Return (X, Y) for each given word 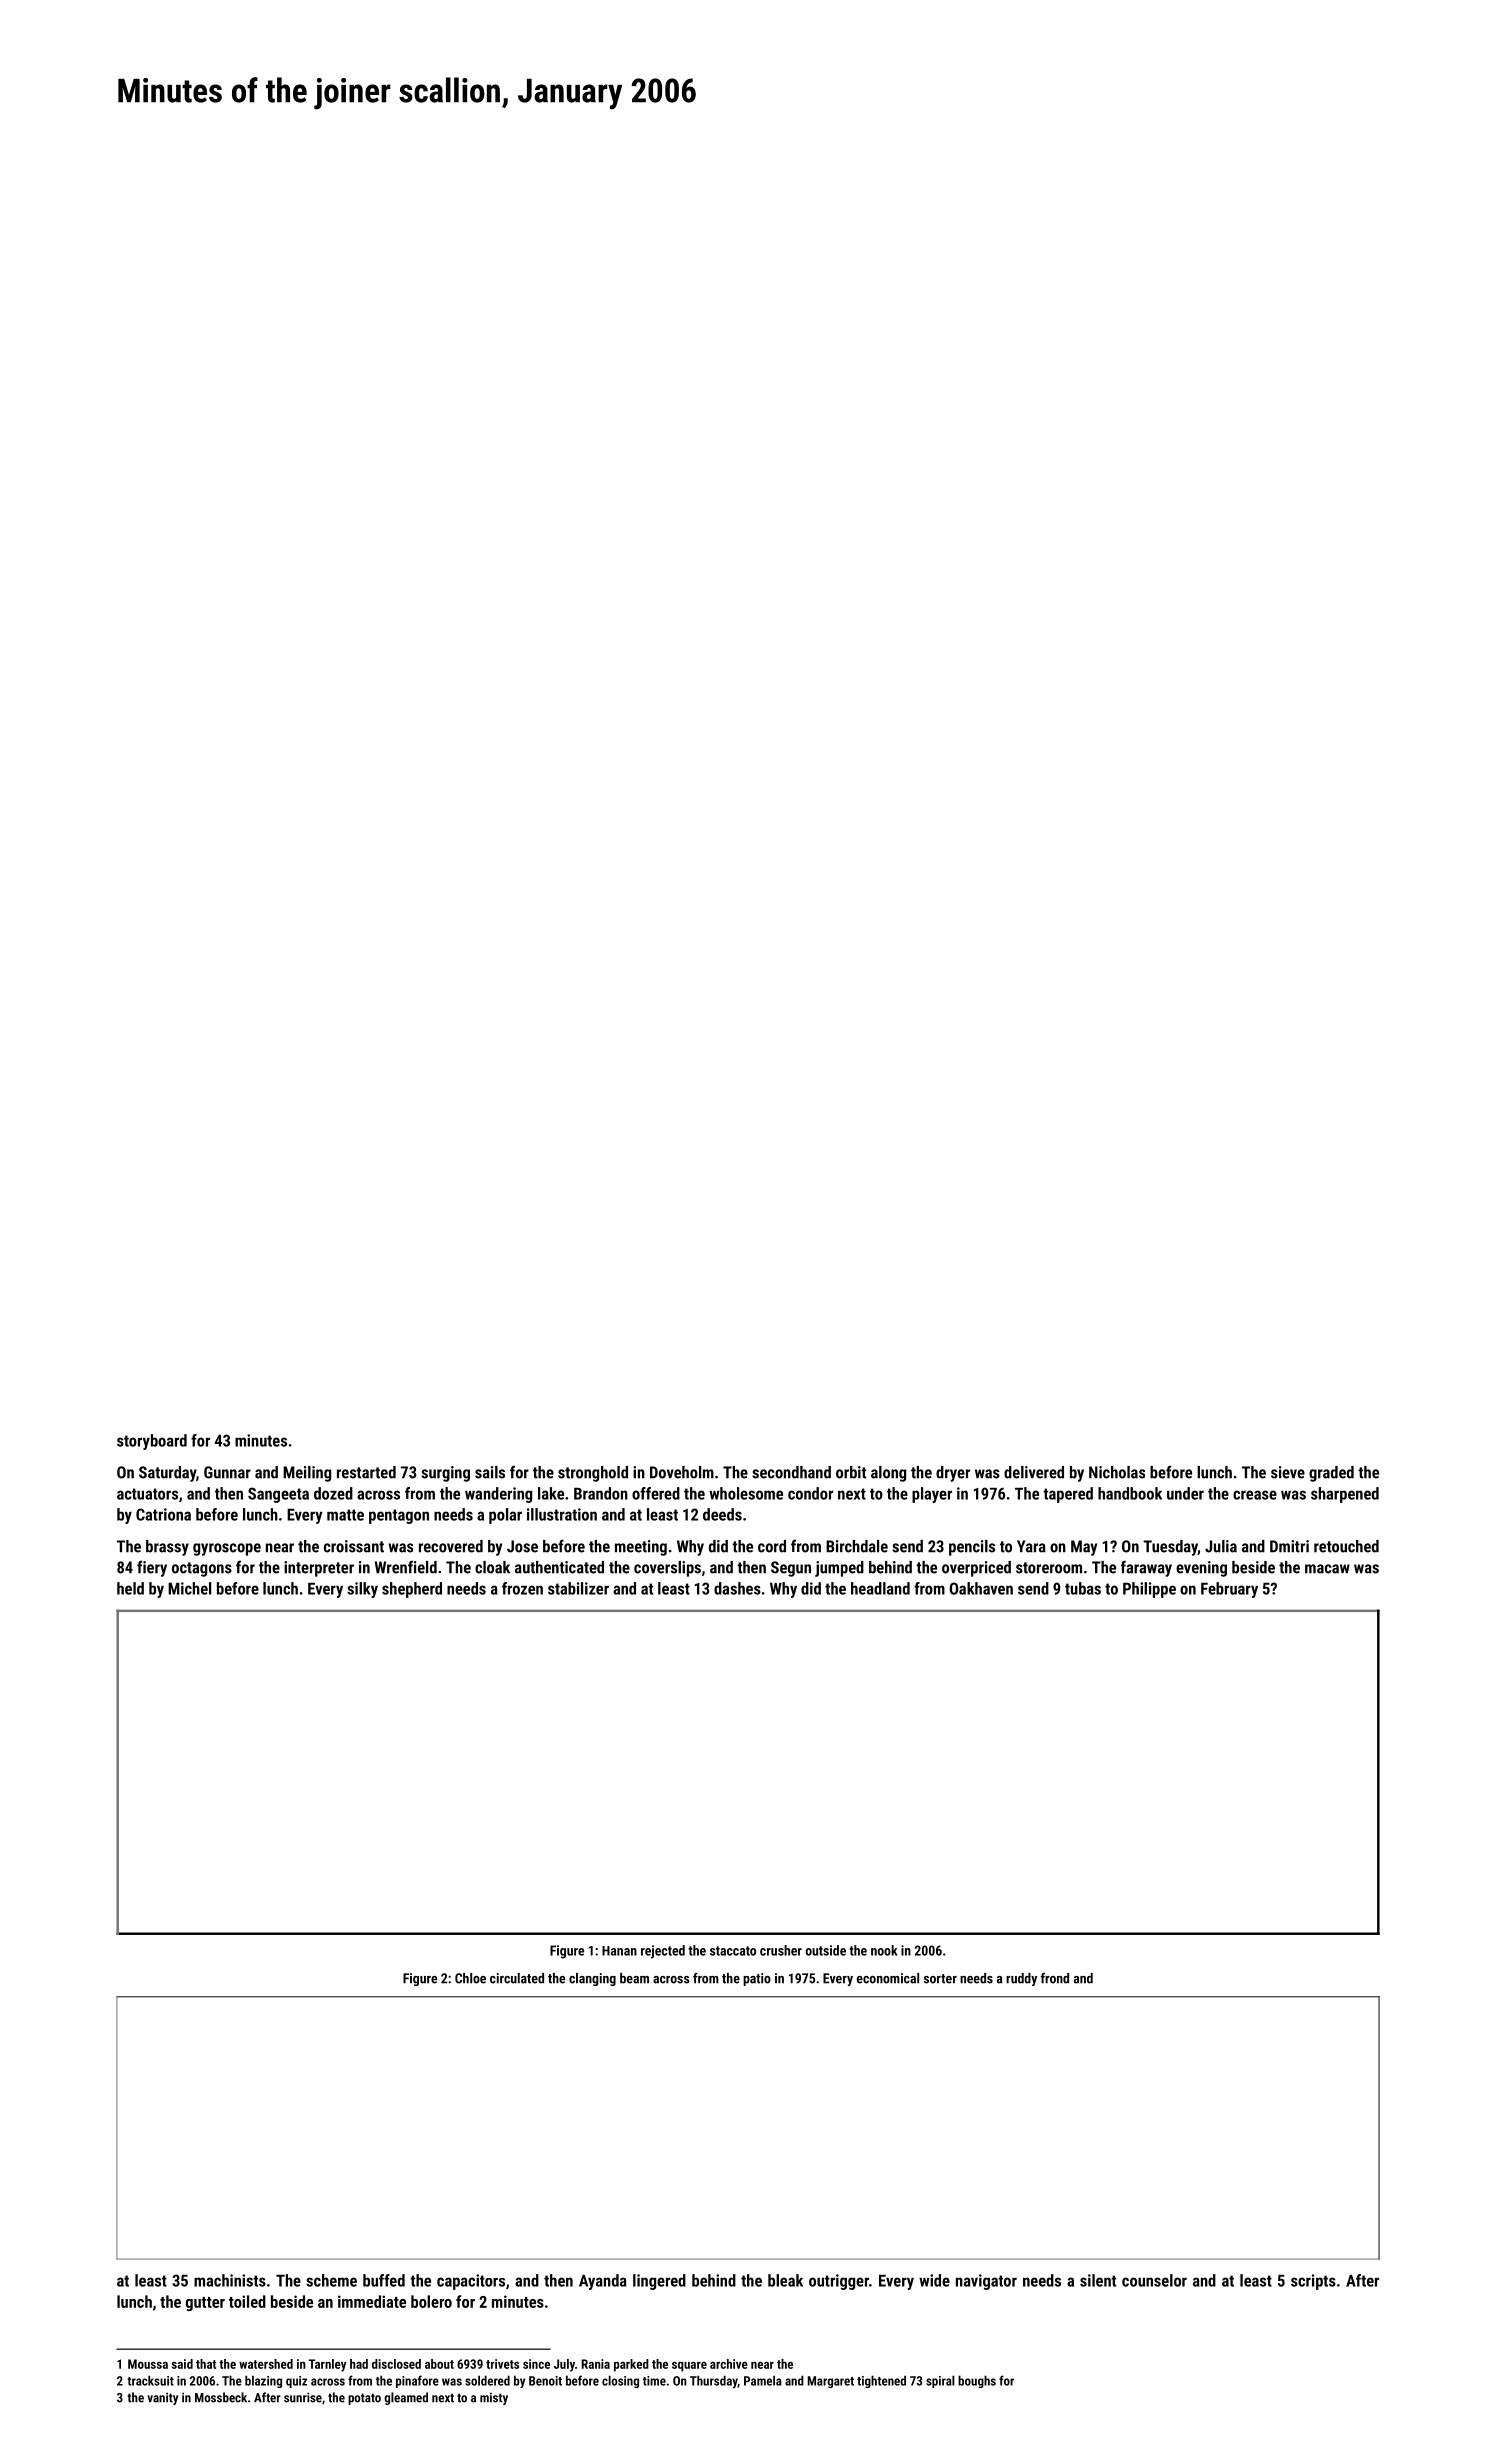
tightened (881, 2381)
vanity (162, 2398)
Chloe (470, 1978)
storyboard (152, 1442)
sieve (1288, 1472)
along (888, 1474)
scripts (1313, 2282)
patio (757, 1979)
